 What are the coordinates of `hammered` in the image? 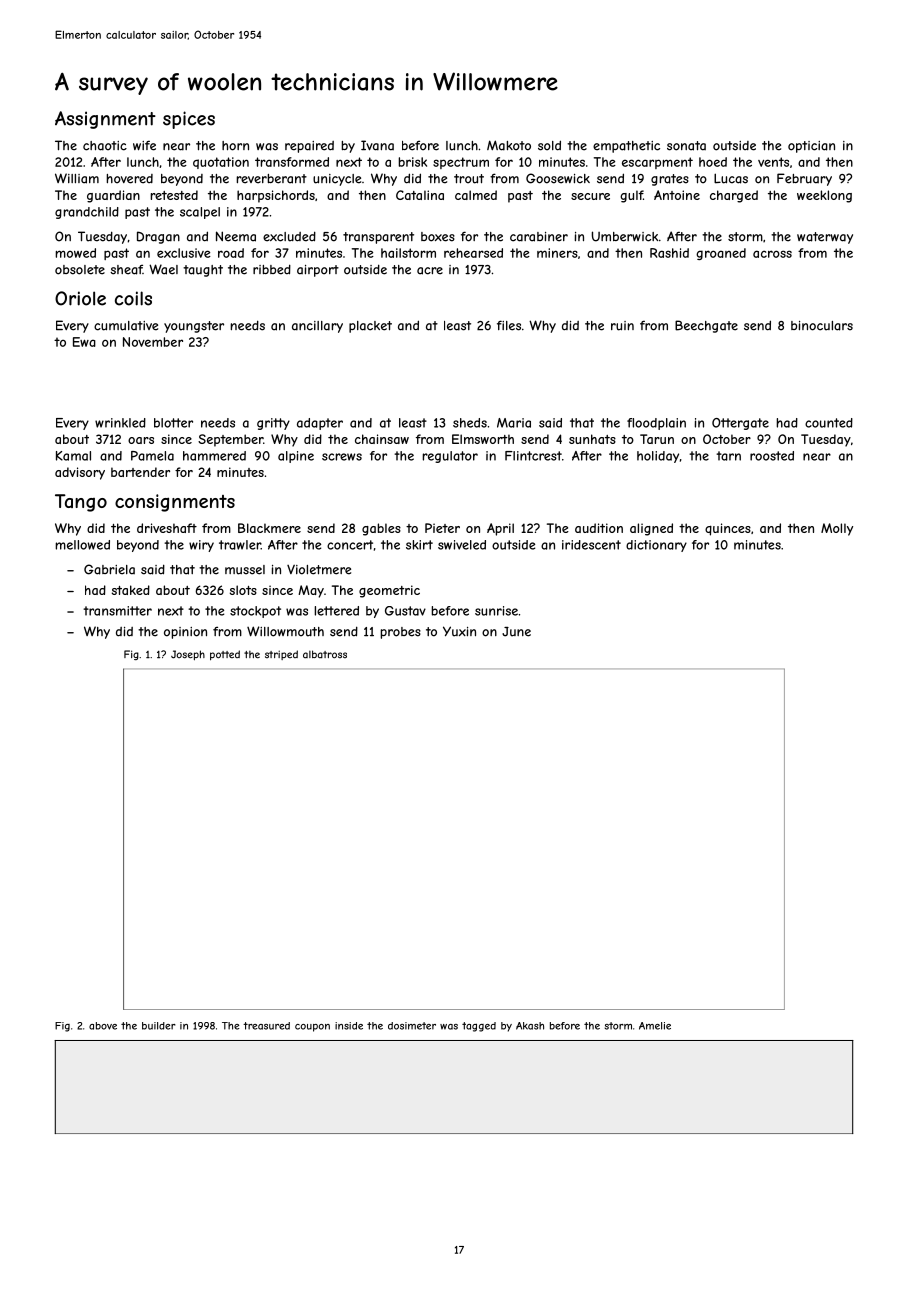 It's located at (214, 456).
